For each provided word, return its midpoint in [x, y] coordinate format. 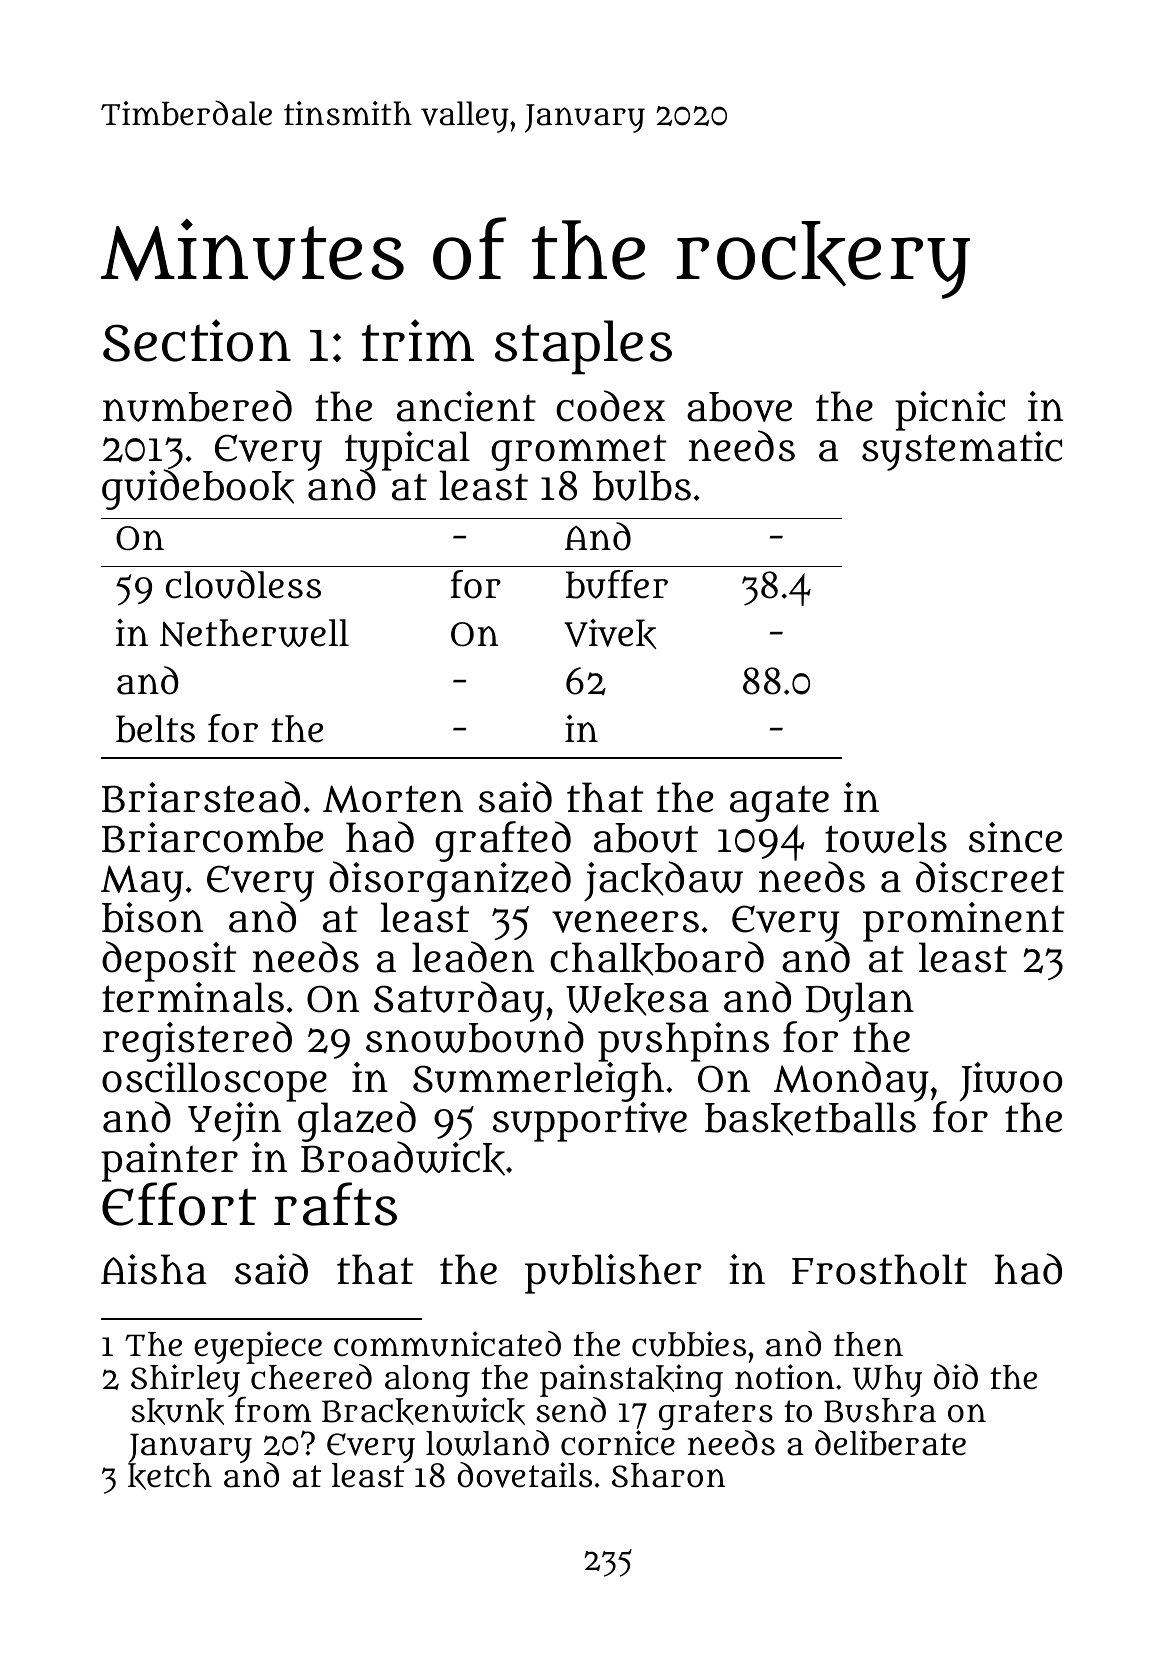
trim [418, 340]
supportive [590, 1122]
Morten [393, 799]
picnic [950, 411]
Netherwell [254, 633]
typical [407, 451]
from [273, 1410]
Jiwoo [1011, 1082]
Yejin [234, 1122]
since [1015, 837]
